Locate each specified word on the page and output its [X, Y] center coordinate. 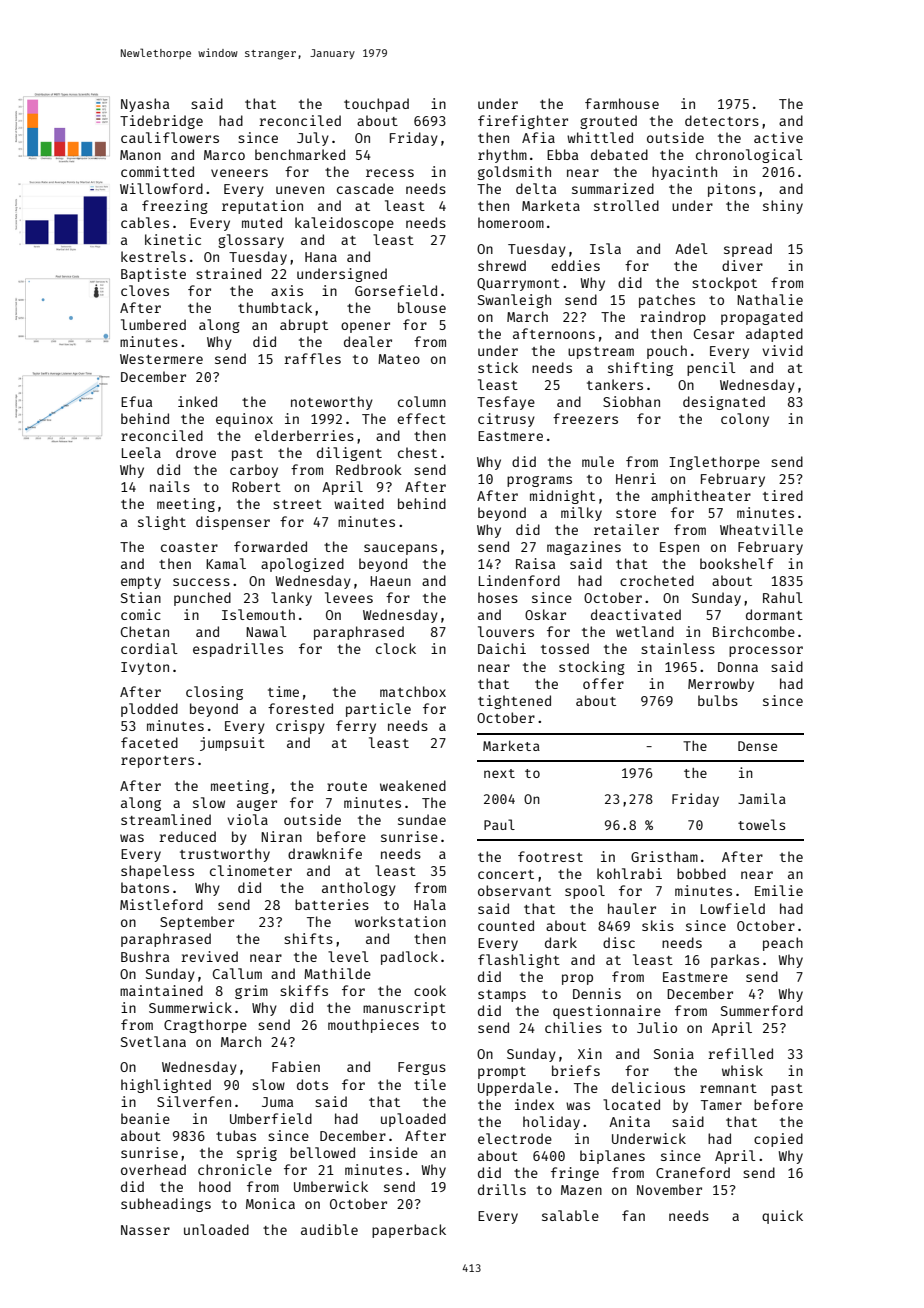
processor [766, 651]
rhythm [502, 156]
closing [214, 693]
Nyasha [145, 105]
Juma [277, 1102]
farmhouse [622, 103]
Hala [430, 904]
